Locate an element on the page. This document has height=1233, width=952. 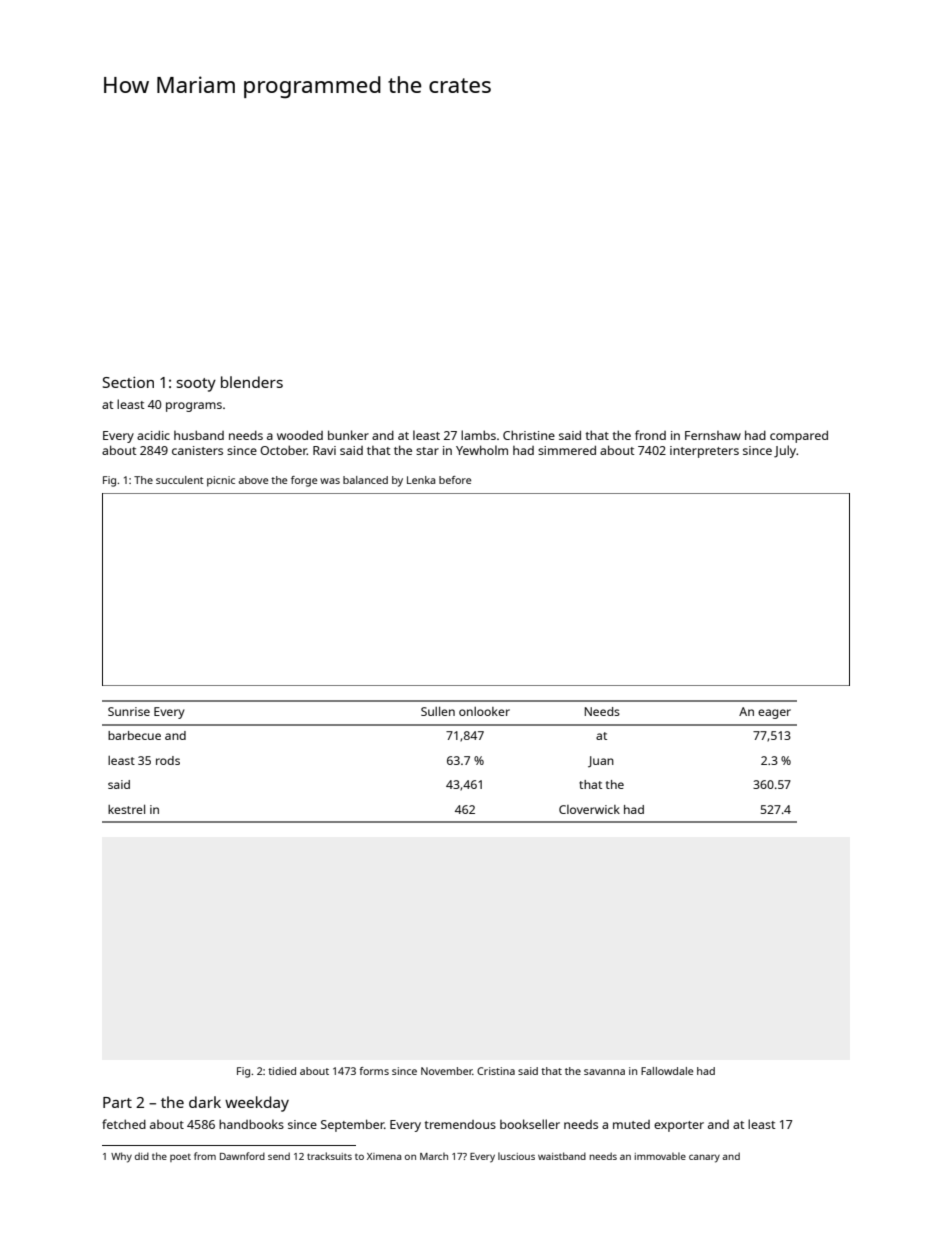
frond is located at coordinates (650, 435).
